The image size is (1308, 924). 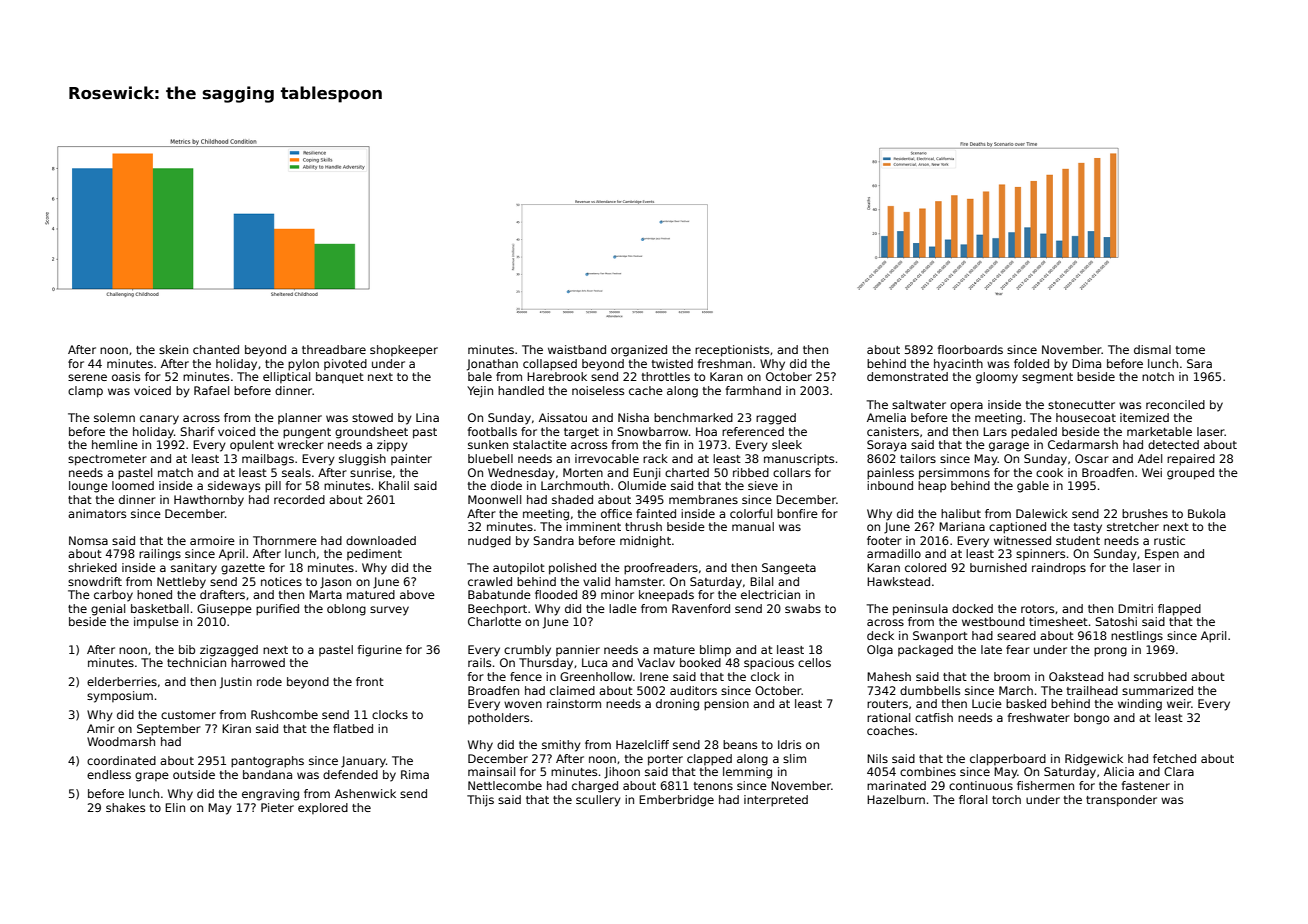 What do you see at coordinates (753, 390) in the image?
I see `farmhand` at bounding box center [753, 390].
